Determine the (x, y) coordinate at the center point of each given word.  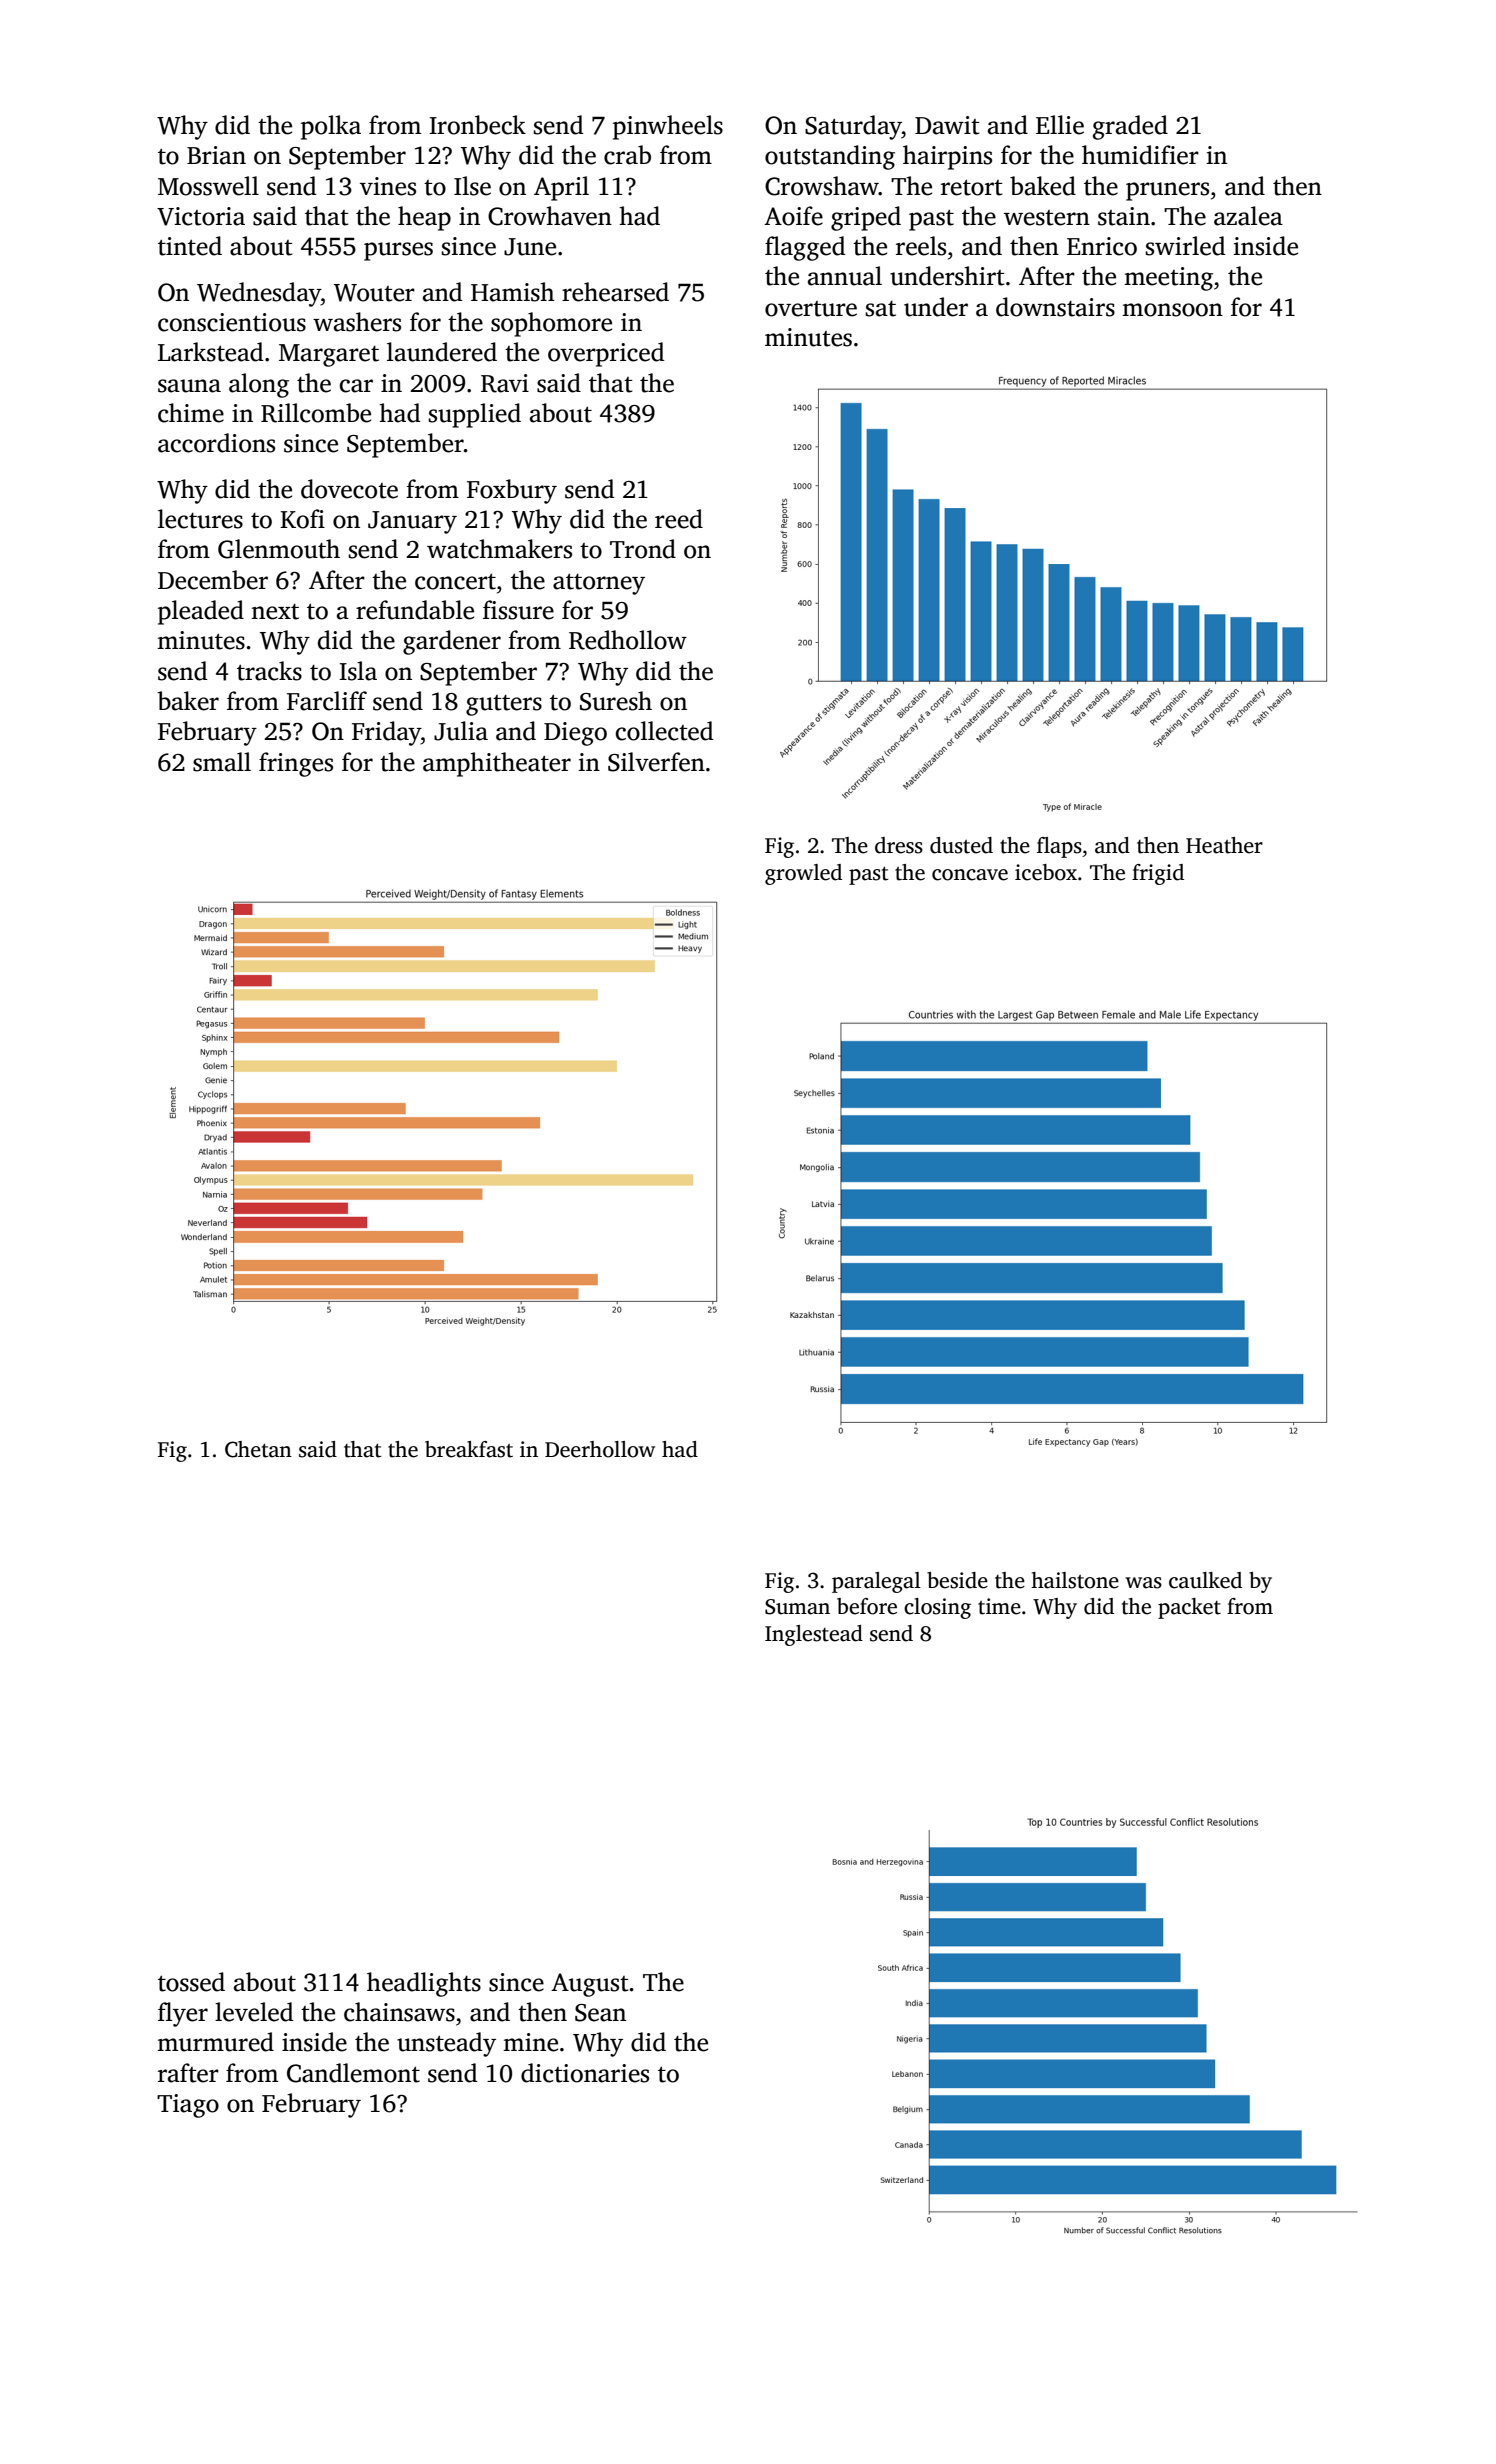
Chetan (258, 1449)
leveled (254, 2012)
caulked (1205, 1580)
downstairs (1055, 307)
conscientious (232, 322)
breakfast (469, 1449)
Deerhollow (600, 1449)
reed (679, 519)
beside (957, 1580)
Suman (797, 1607)
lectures (200, 519)
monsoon (1172, 310)
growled (803, 874)
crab (627, 155)
